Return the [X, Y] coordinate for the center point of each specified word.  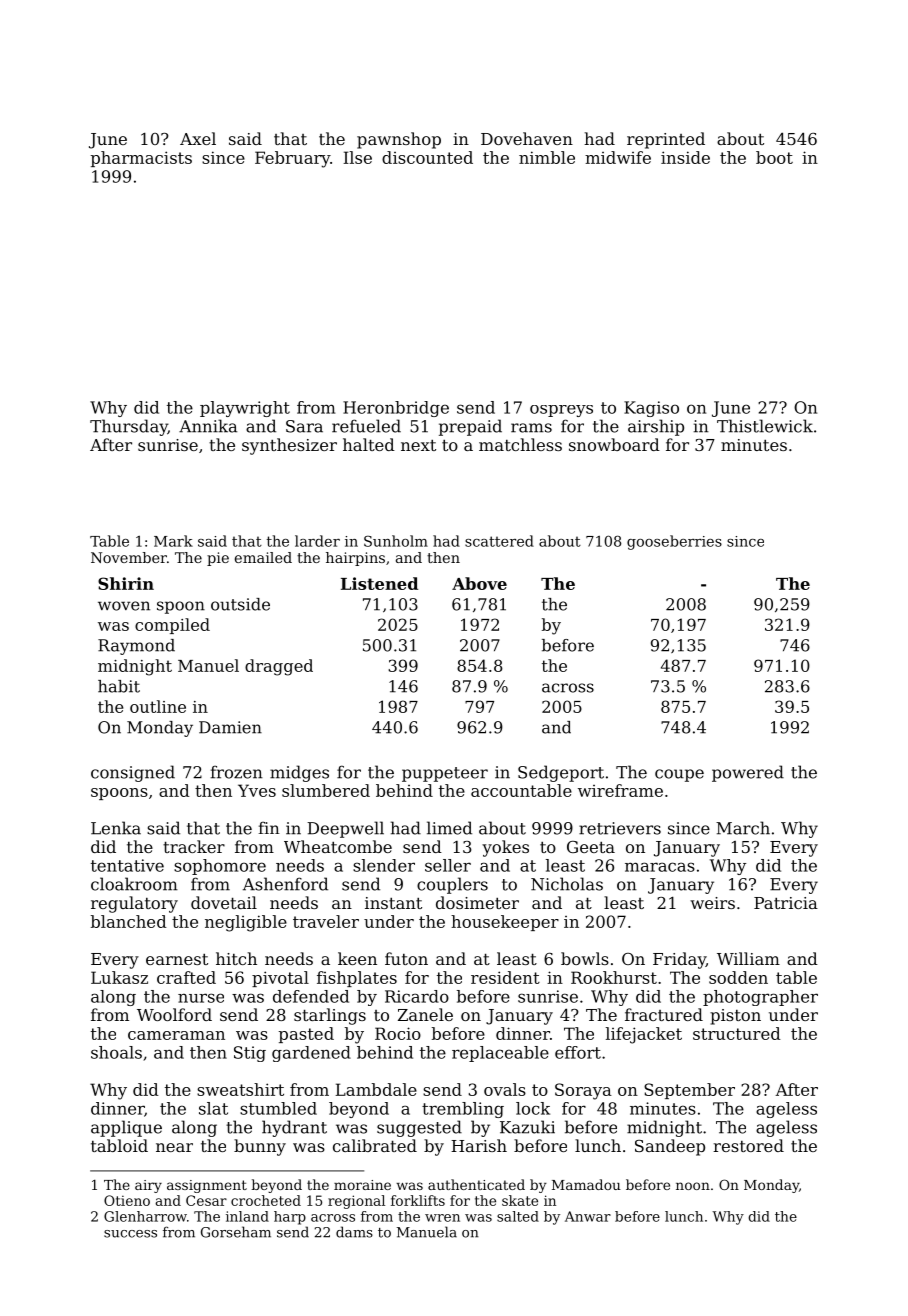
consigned [133, 773]
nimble [547, 157]
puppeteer [445, 774]
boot [774, 157]
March [743, 828]
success [130, 1234]
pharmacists [141, 159]
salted [518, 1216]
